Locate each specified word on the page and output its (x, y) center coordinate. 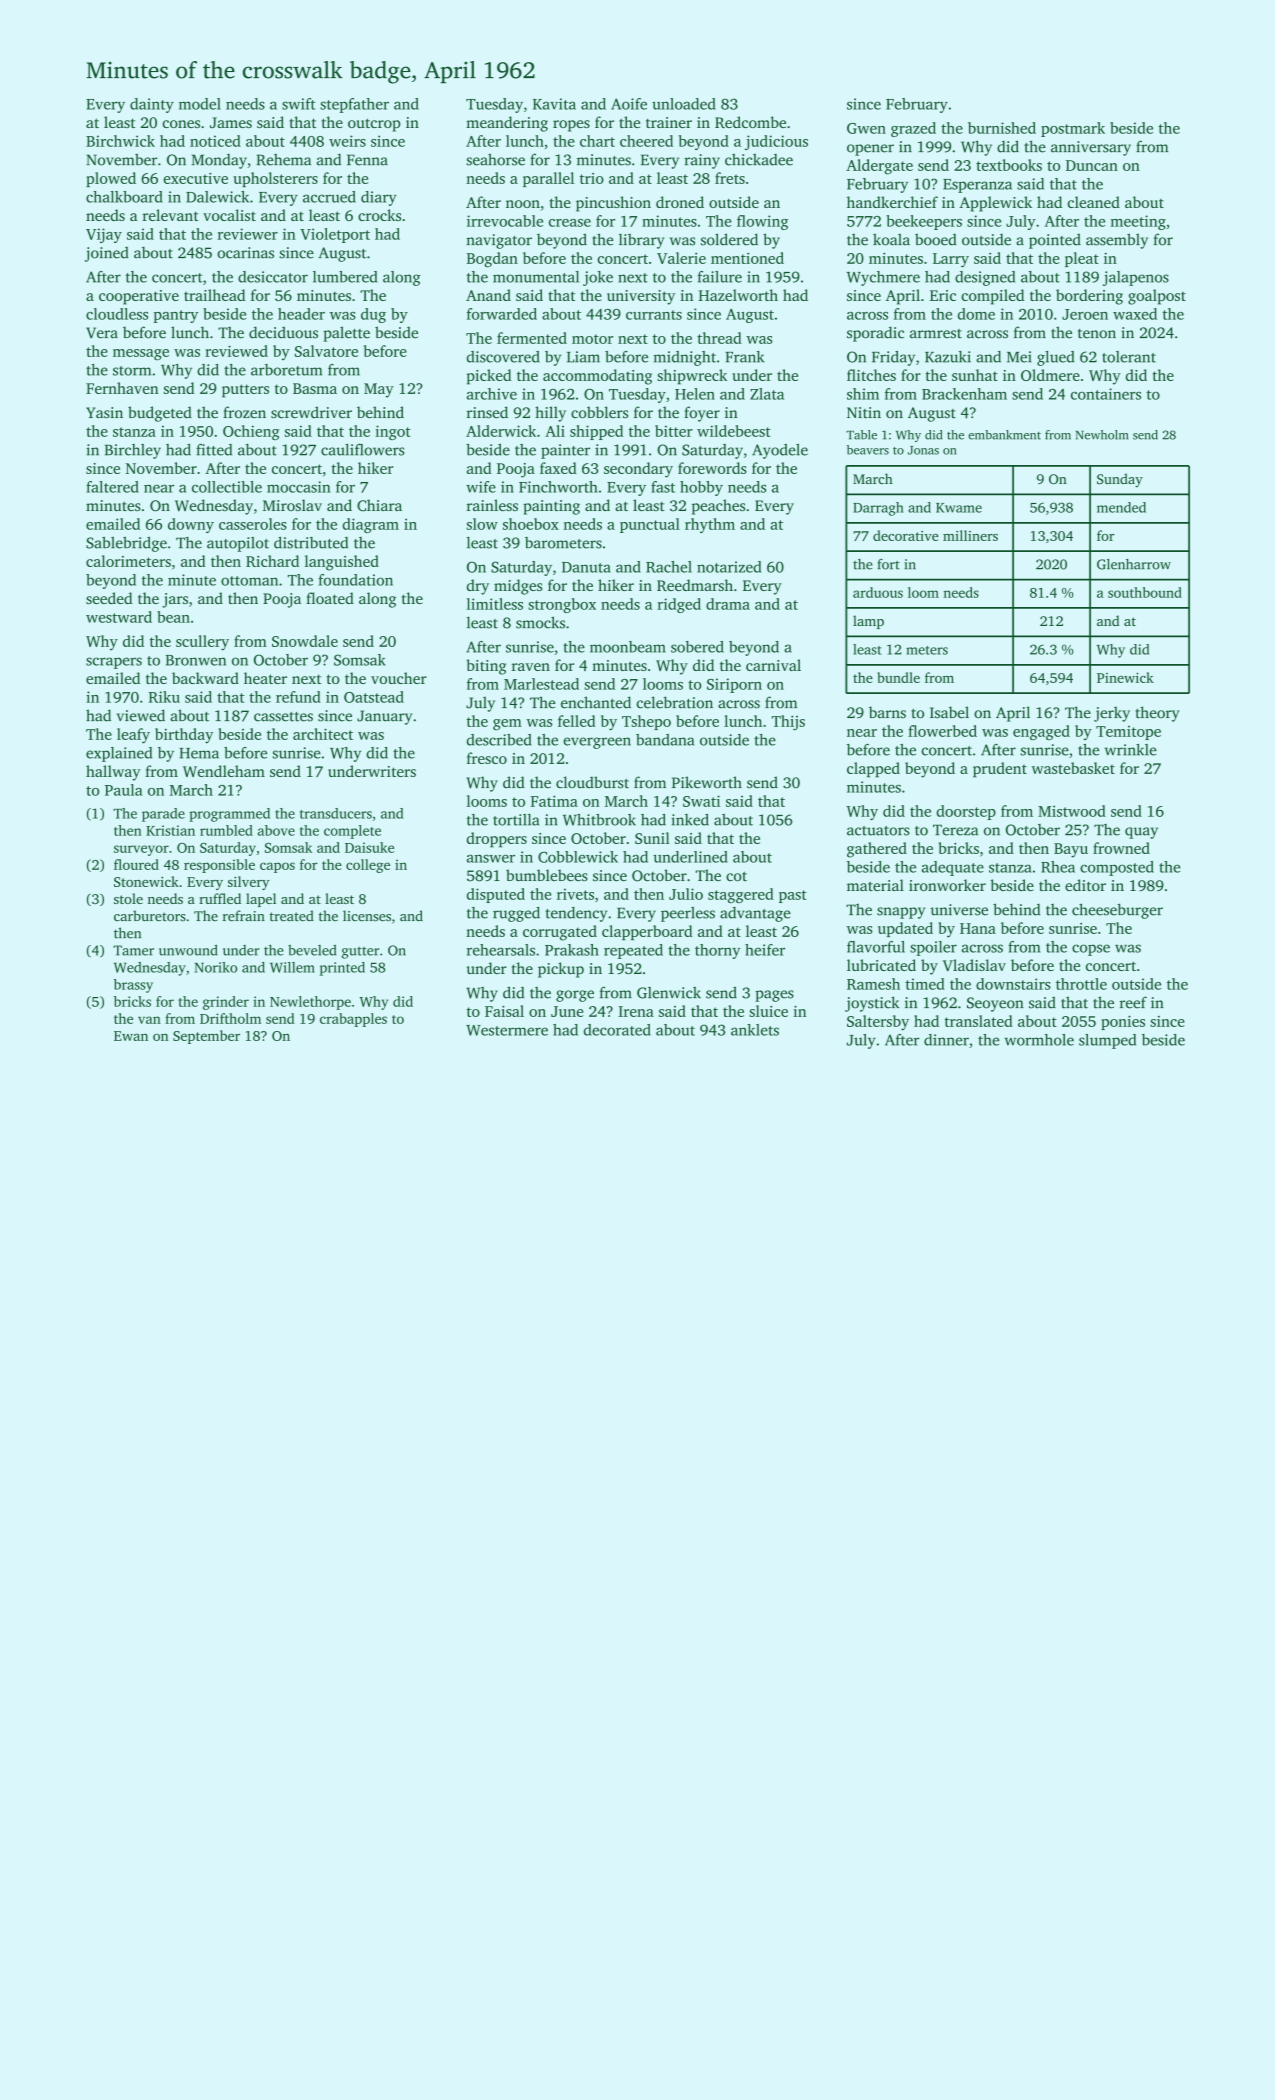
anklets (755, 1030)
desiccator (273, 277)
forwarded (502, 314)
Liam (583, 357)
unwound (188, 950)
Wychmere (883, 278)
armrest (936, 334)
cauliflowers (362, 450)
